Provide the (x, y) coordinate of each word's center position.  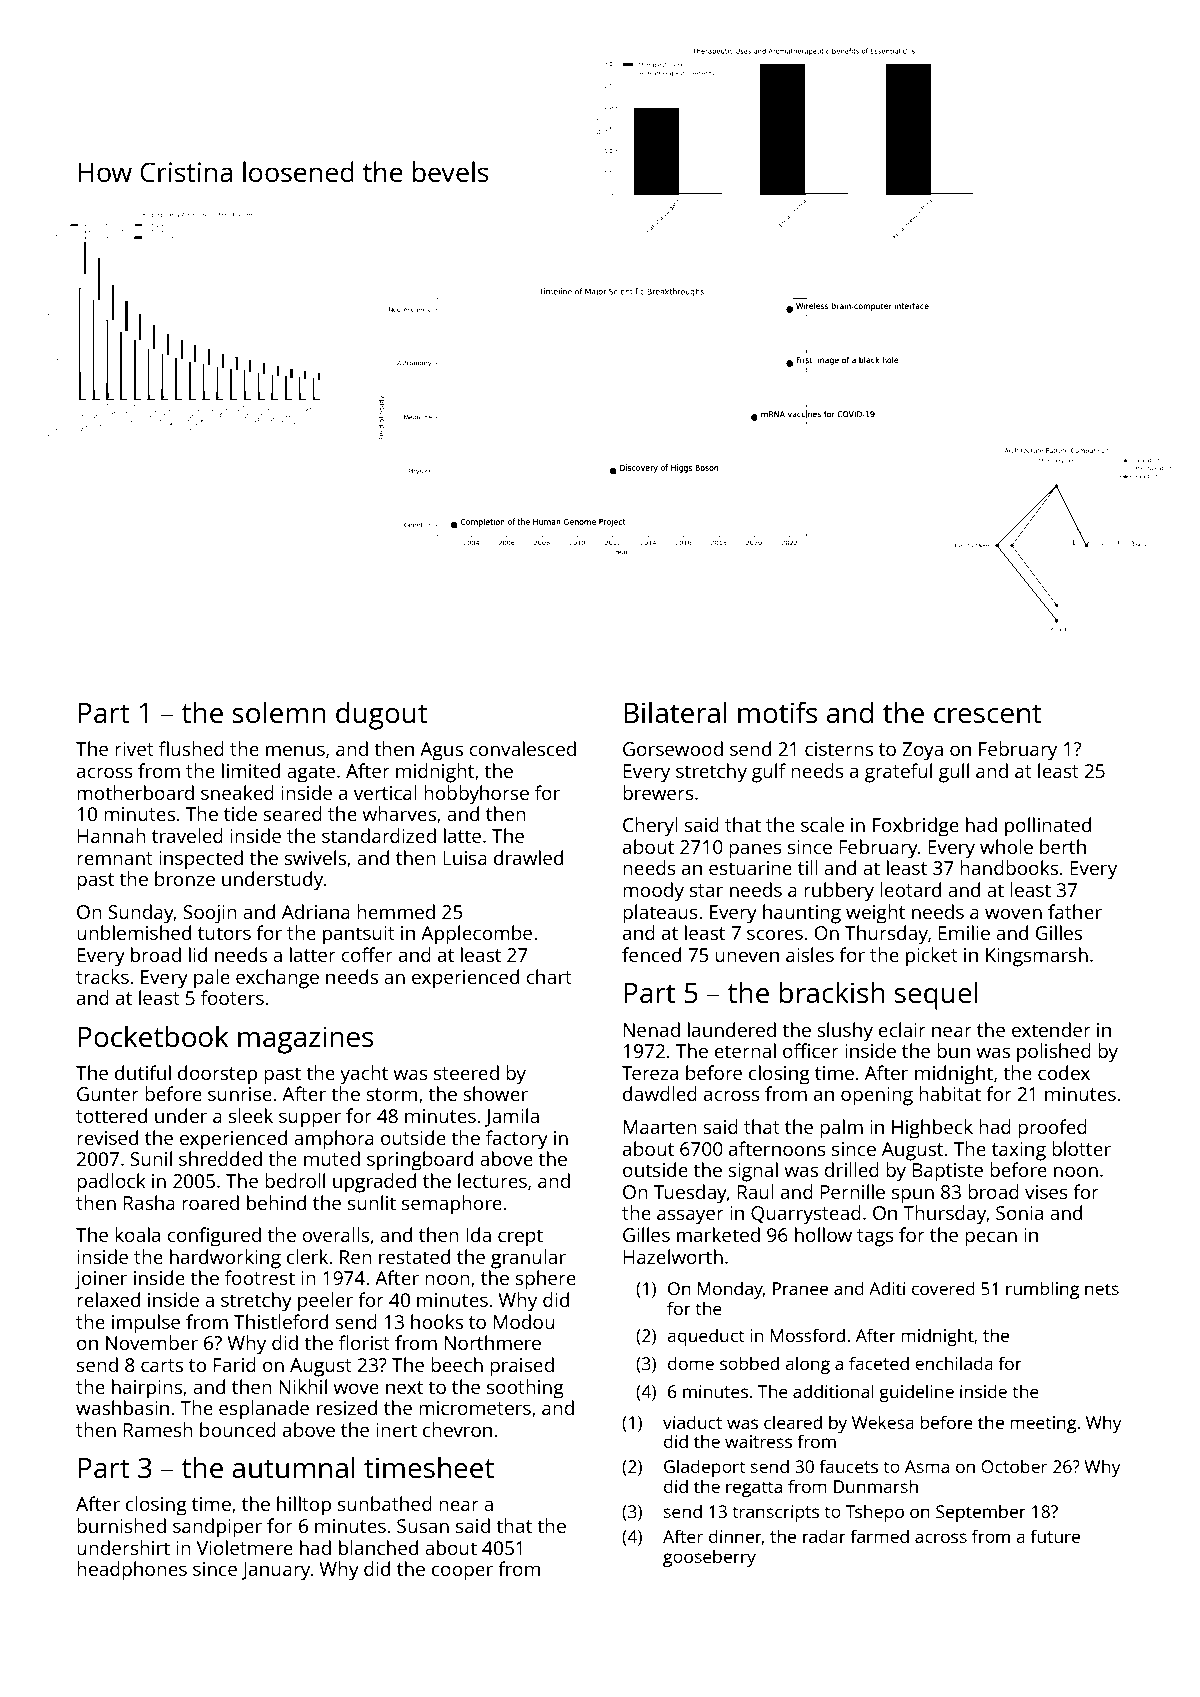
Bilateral (675, 712)
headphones (132, 1571)
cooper (462, 1573)
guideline (916, 1393)
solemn (279, 712)
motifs (777, 712)
